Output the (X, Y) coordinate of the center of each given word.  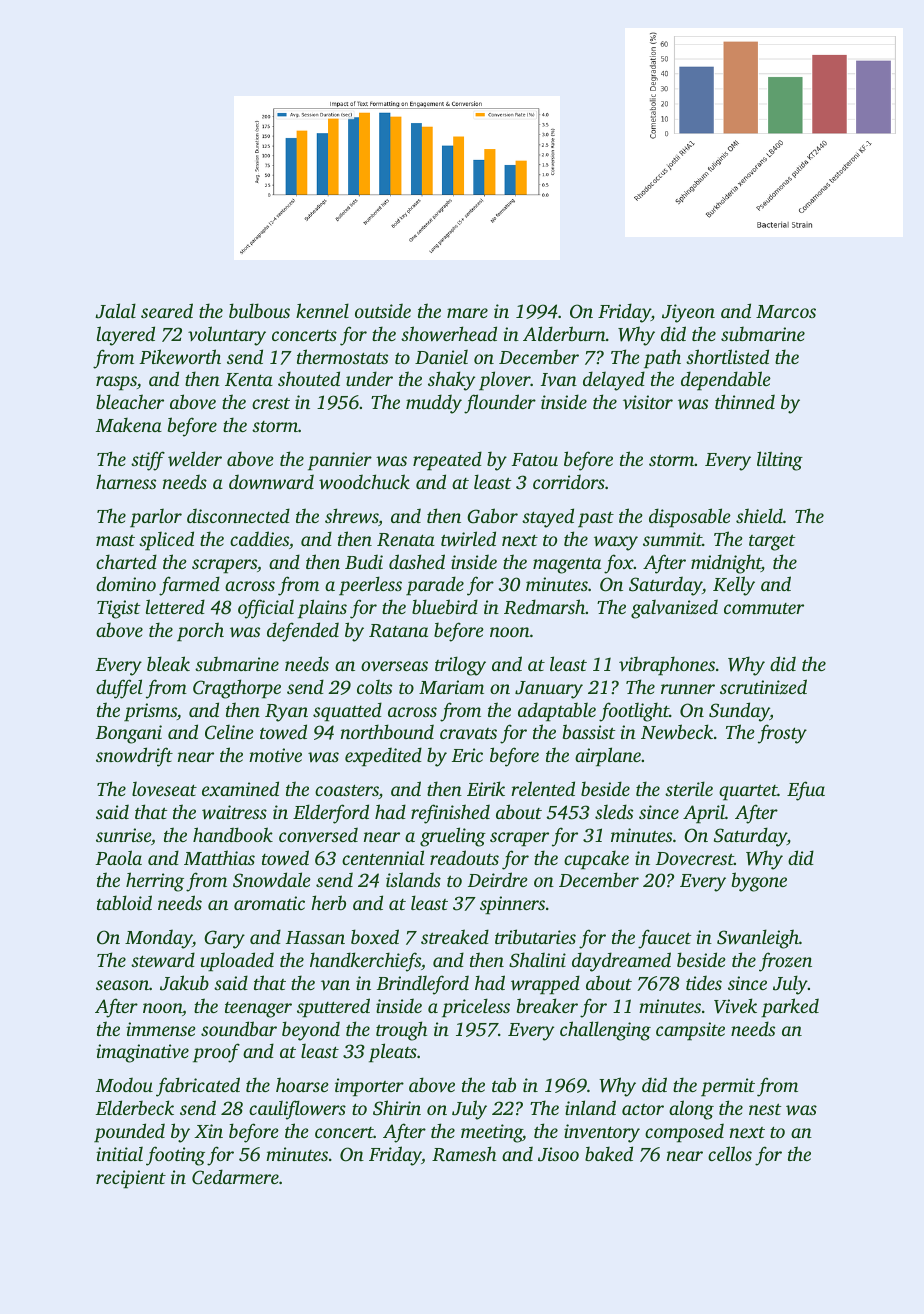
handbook (233, 834)
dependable (726, 381)
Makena (129, 424)
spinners (512, 905)
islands (413, 879)
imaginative (142, 1053)
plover (505, 381)
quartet (748, 792)
